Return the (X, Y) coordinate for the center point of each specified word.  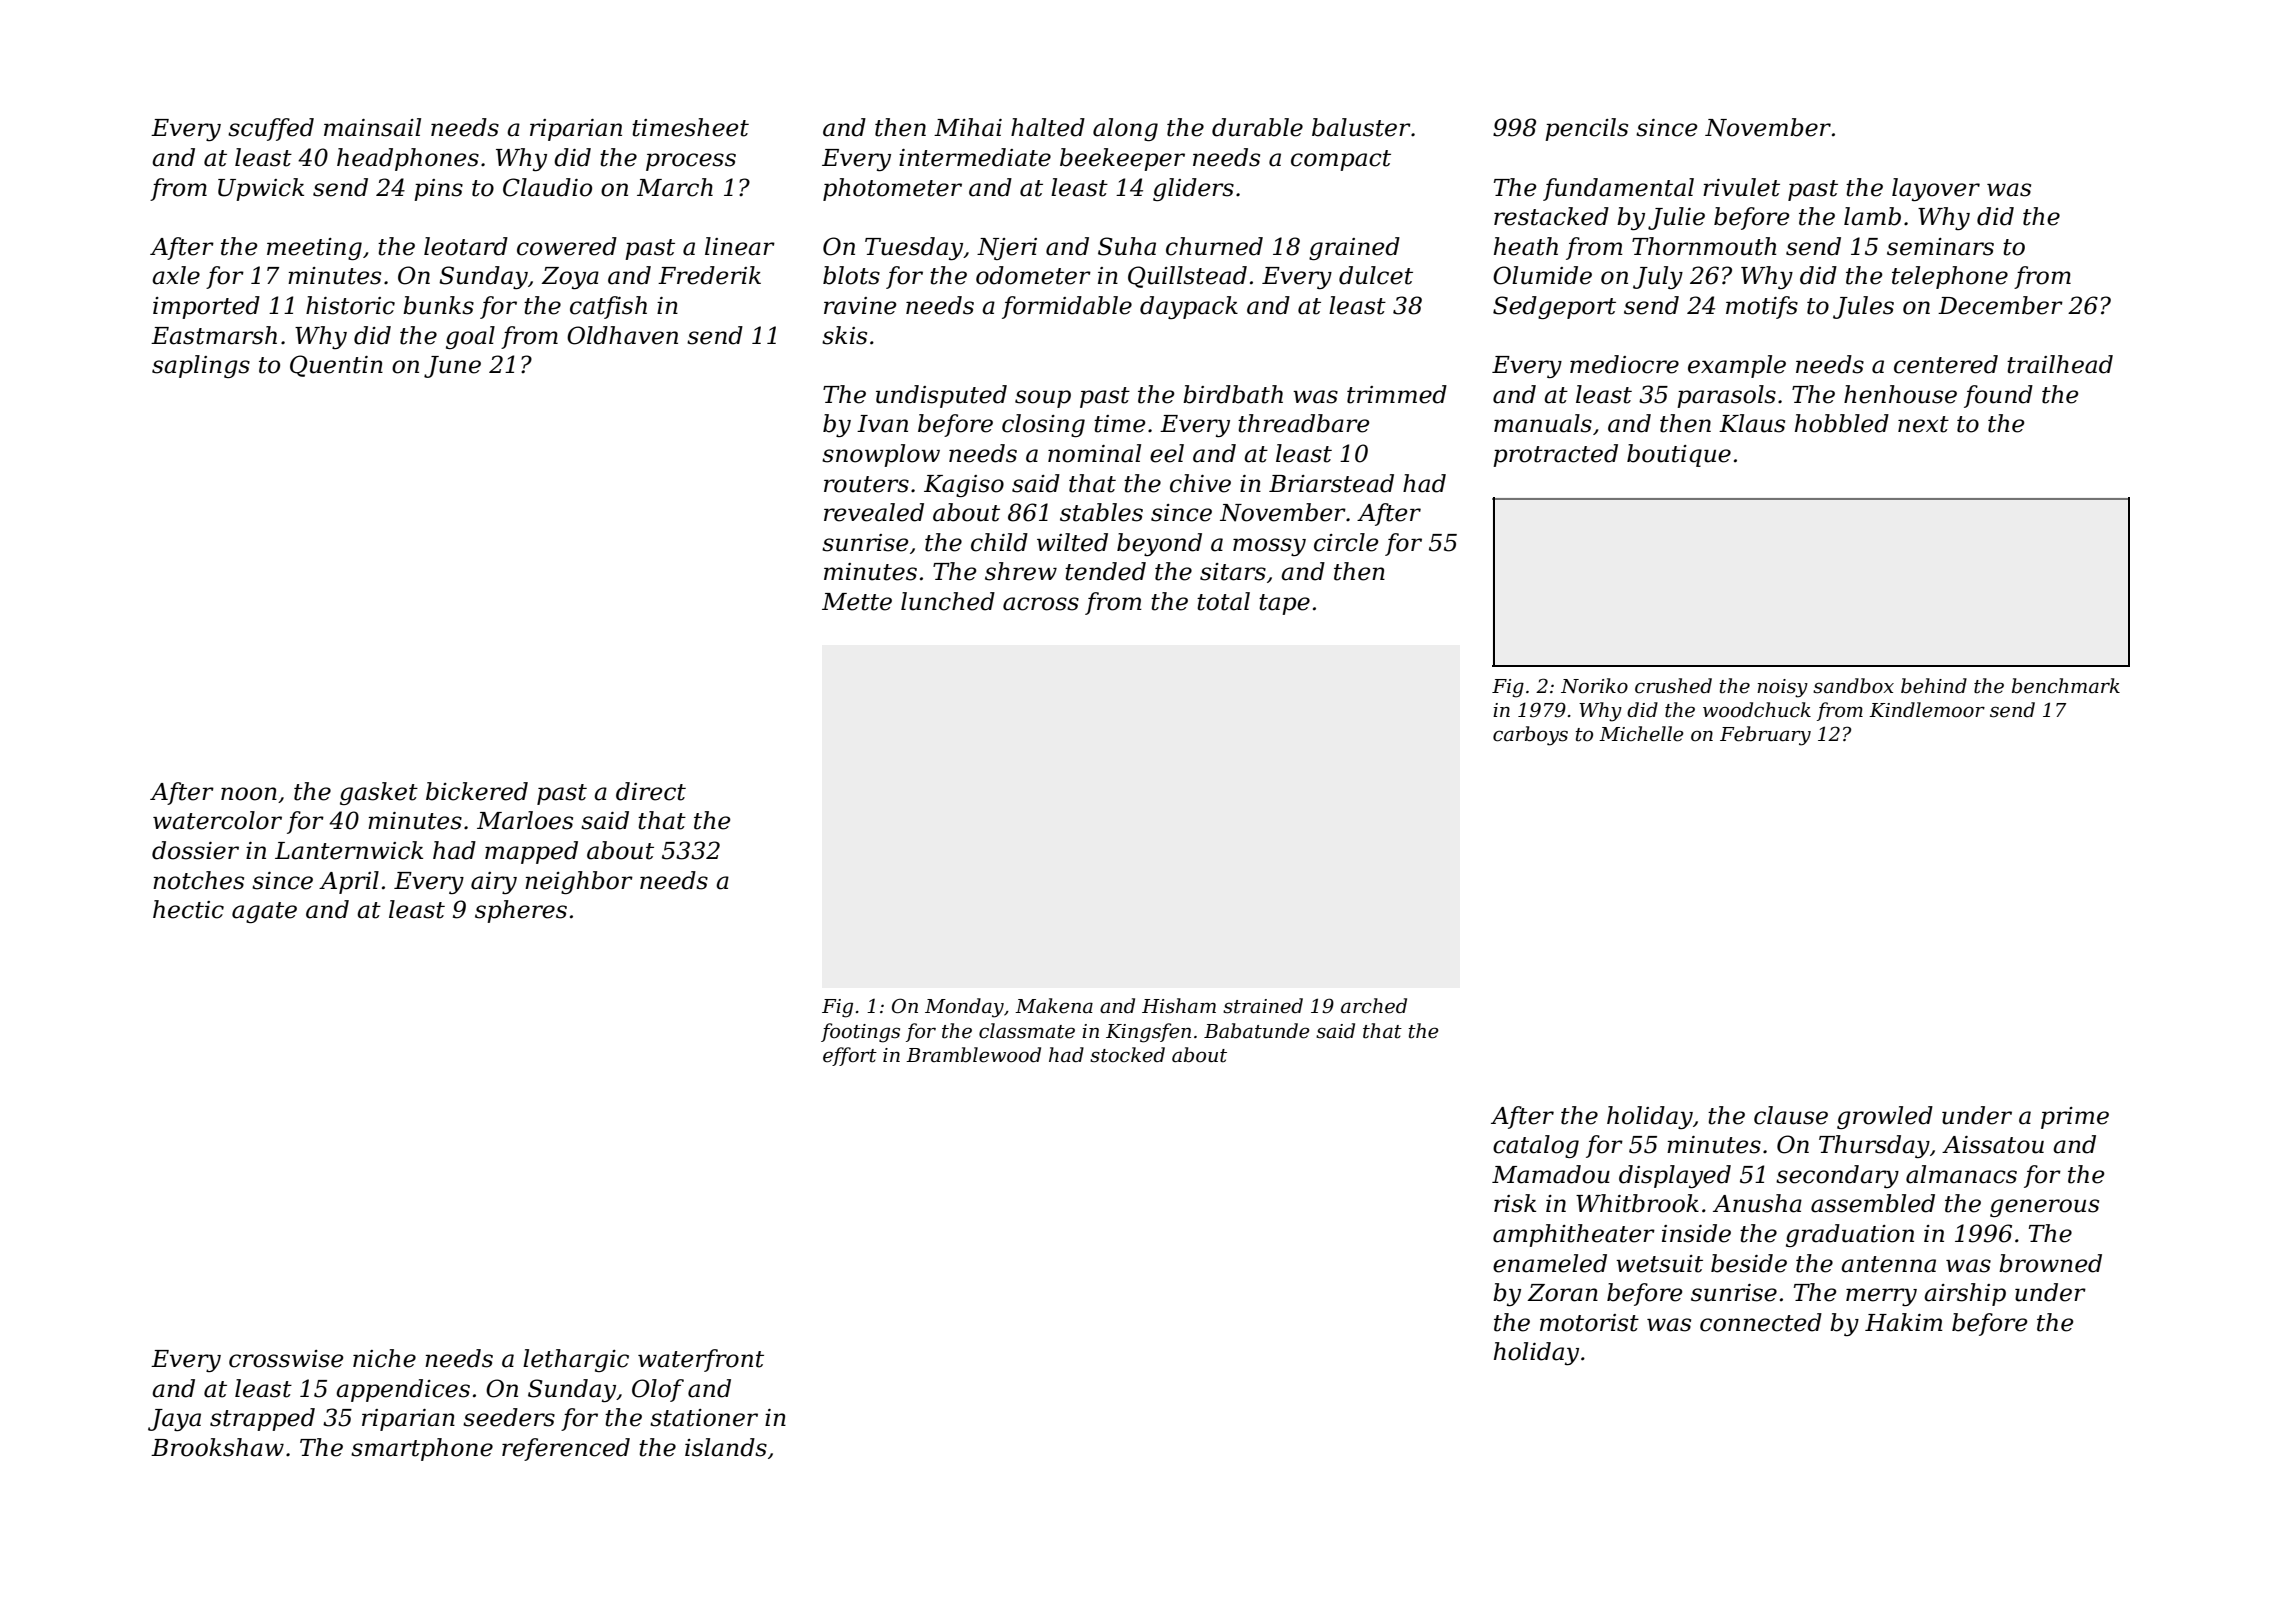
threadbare (1304, 423)
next (1923, 424)
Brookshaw (217, 1447)
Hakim (1904, 1322)
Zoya (570, 278)
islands (726, 1447)
